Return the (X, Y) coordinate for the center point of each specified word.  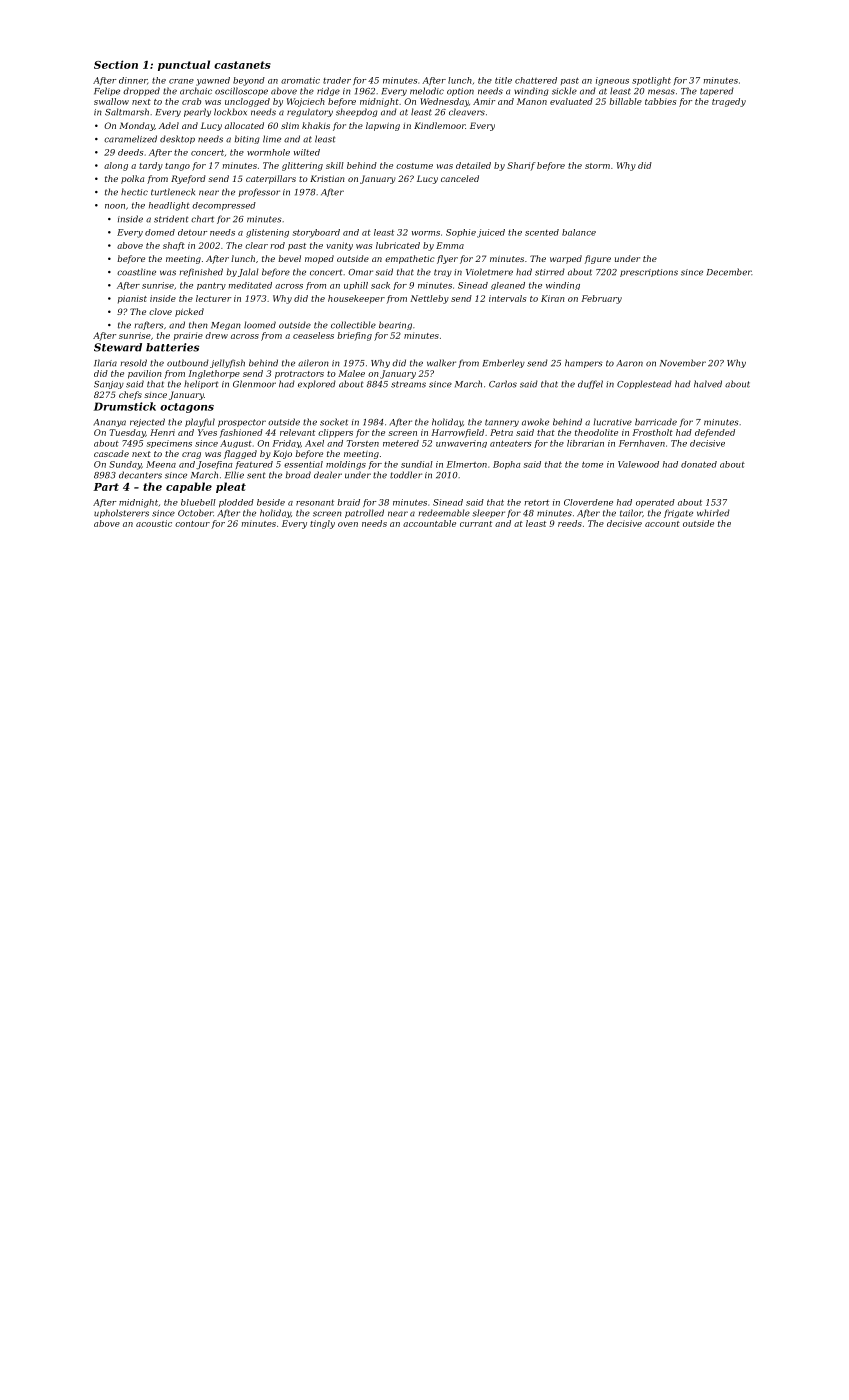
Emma (450, 245)
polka (132, 179)
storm (597, 166)
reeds (570, 523)
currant (476, 524)
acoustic (154, 523)
